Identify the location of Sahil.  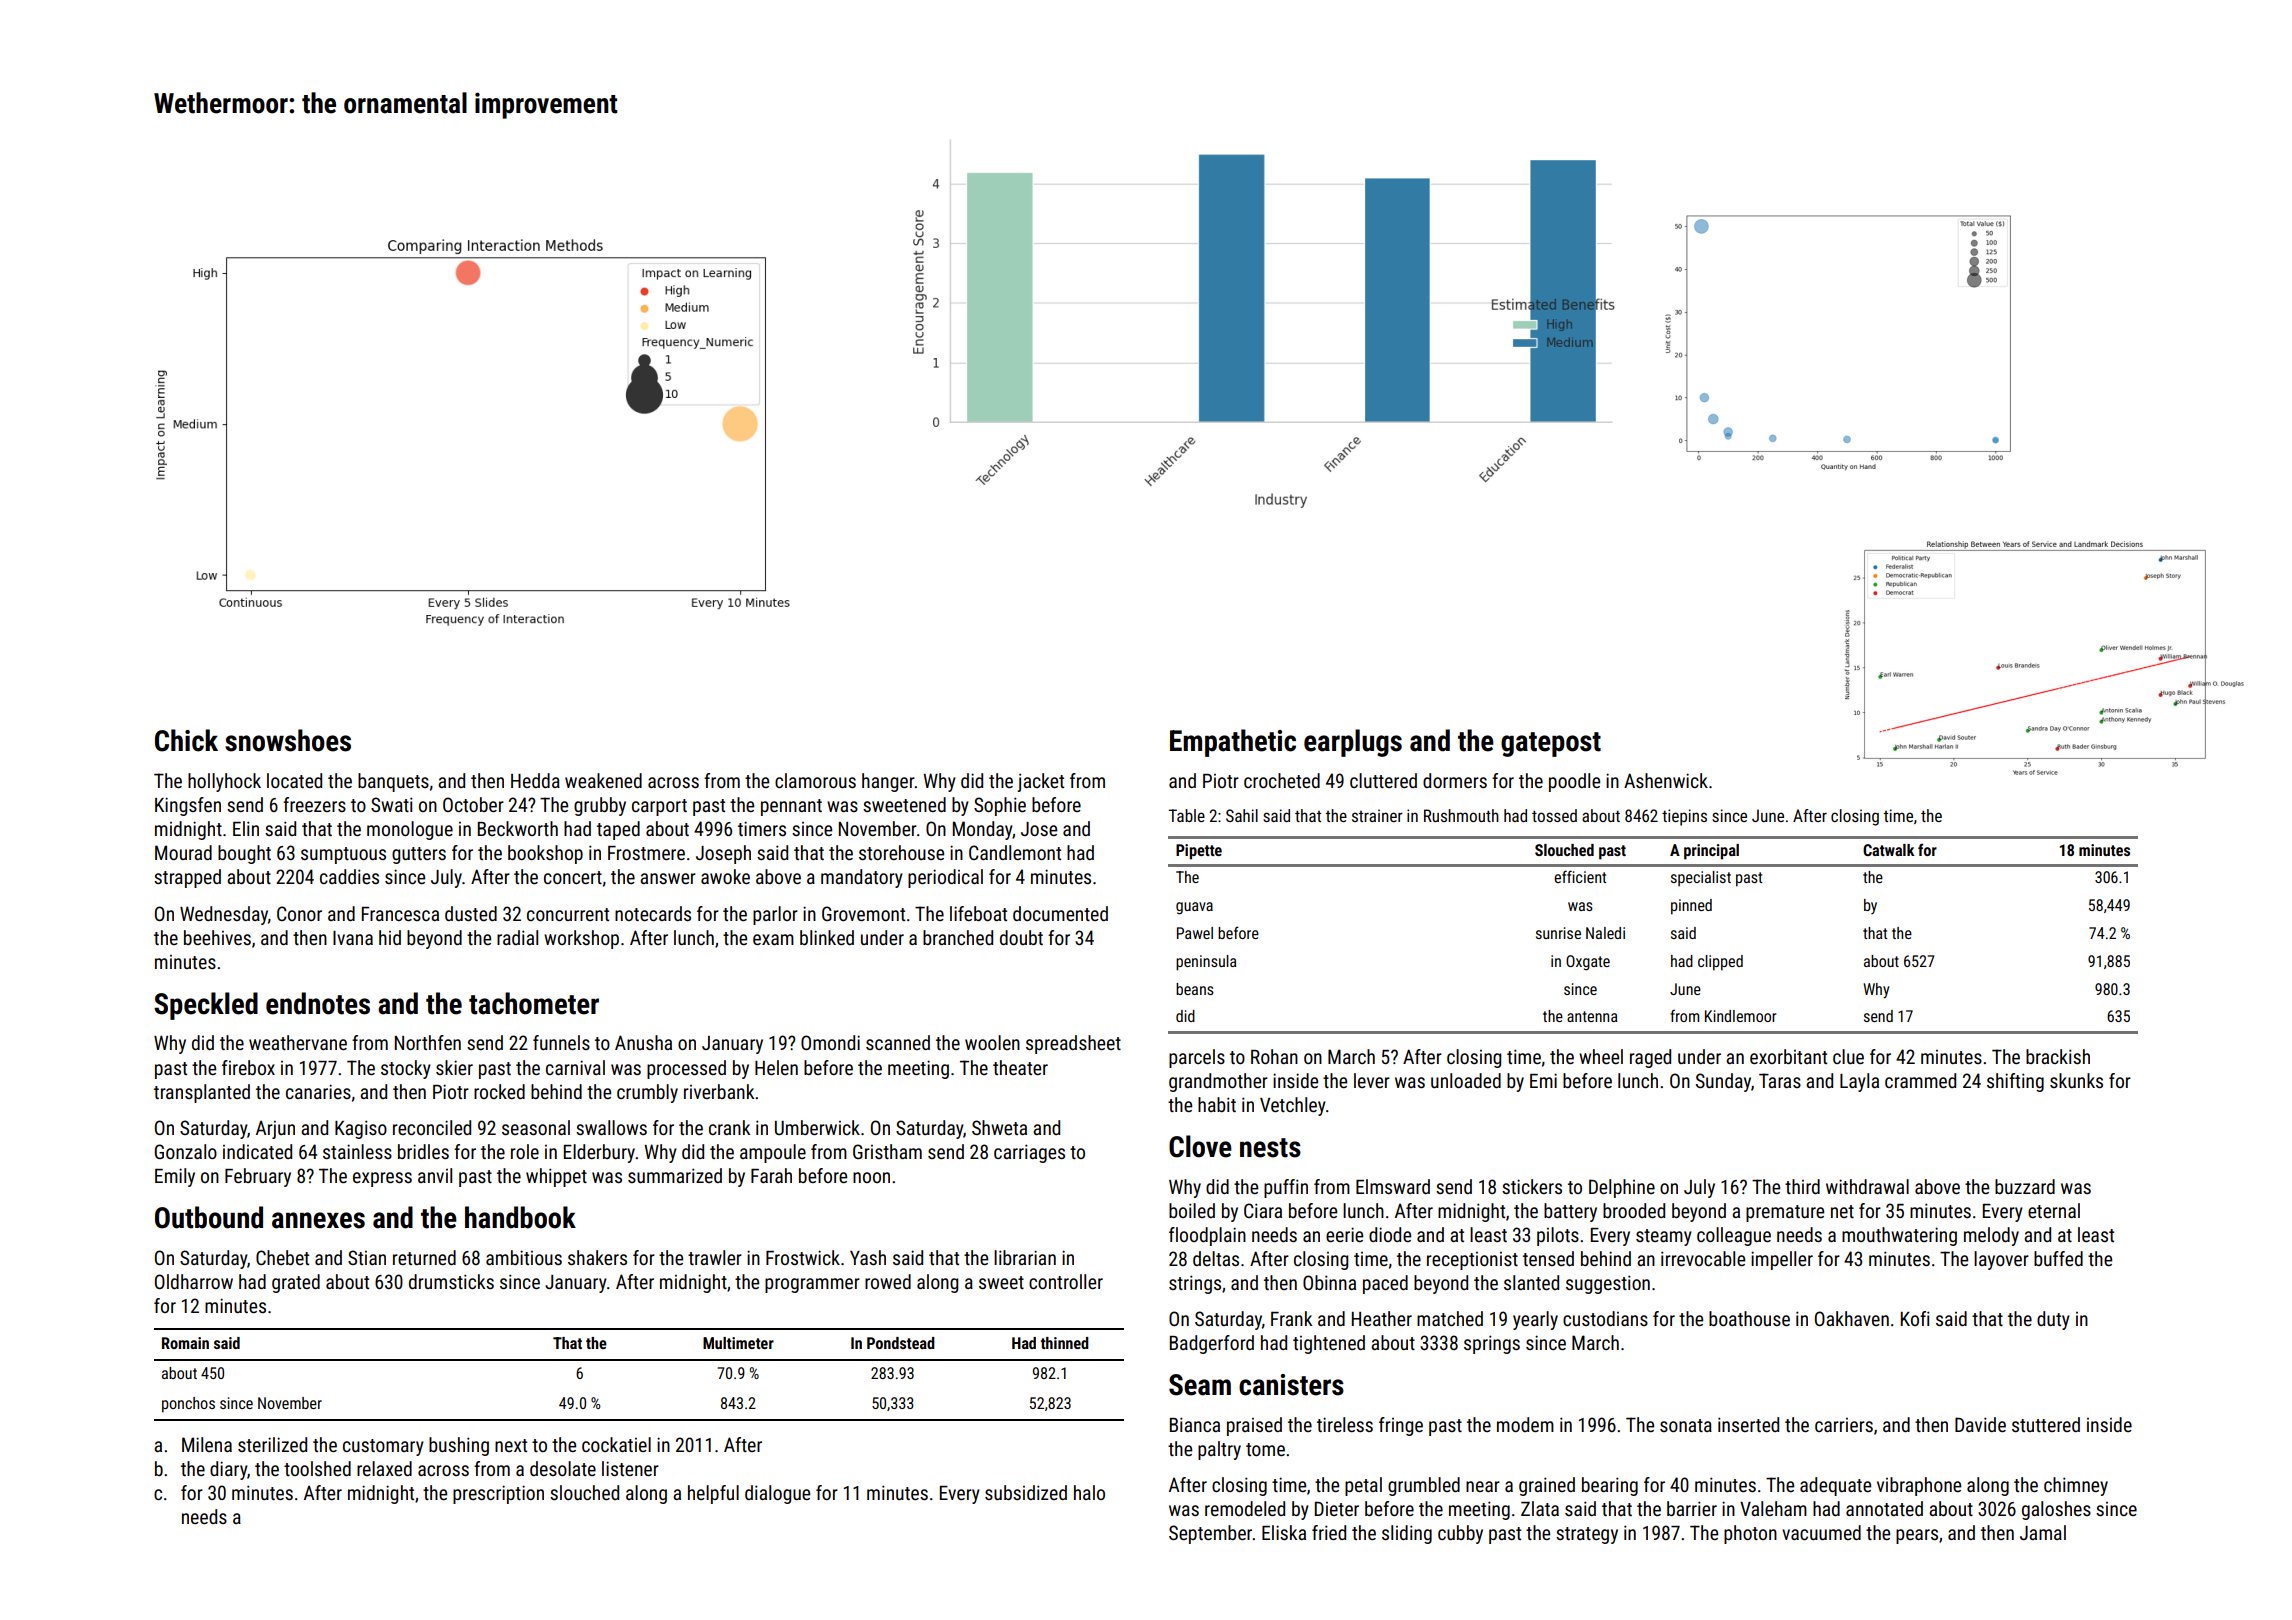
(1242, 815).
